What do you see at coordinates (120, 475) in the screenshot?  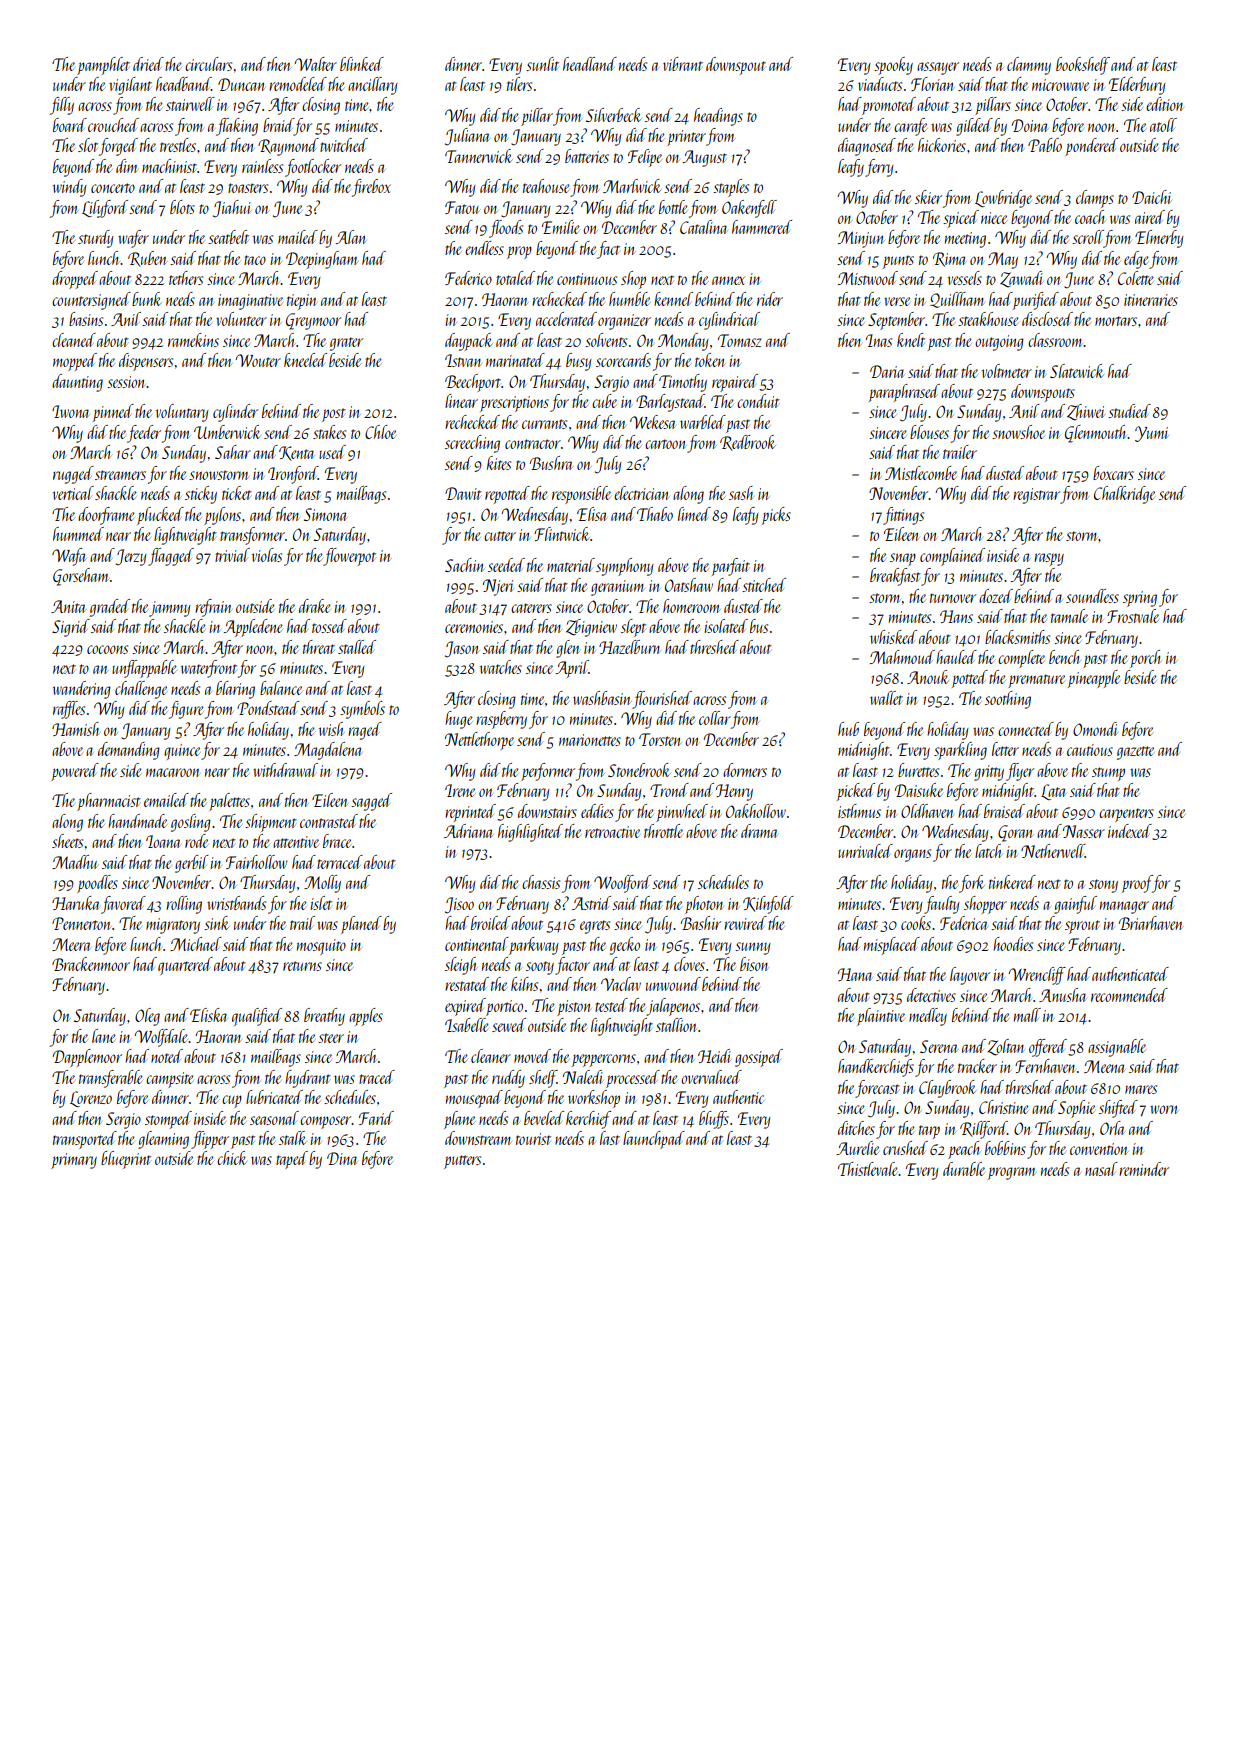 I see `streamers` at bounding box center [120, 475].
